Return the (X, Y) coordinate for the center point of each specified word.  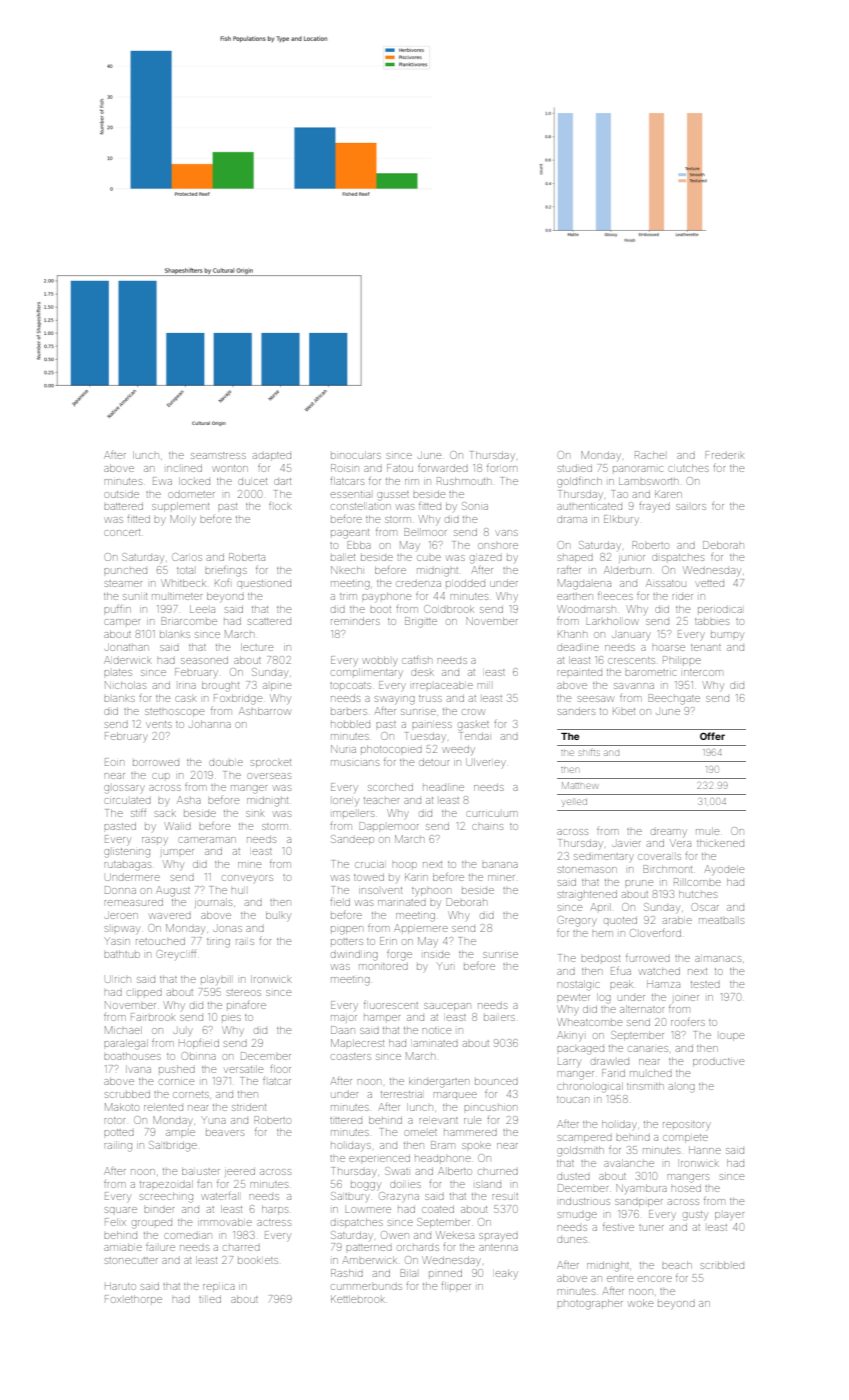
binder (159, 1210)
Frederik (724, 455)
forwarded (443, 468)
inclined (184, 468)
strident (249, 1107)
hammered (470, 1133)
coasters (351, 1056)
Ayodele (724, 870)
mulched (651, 1073)
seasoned (204, 660)
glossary (124, 789)
